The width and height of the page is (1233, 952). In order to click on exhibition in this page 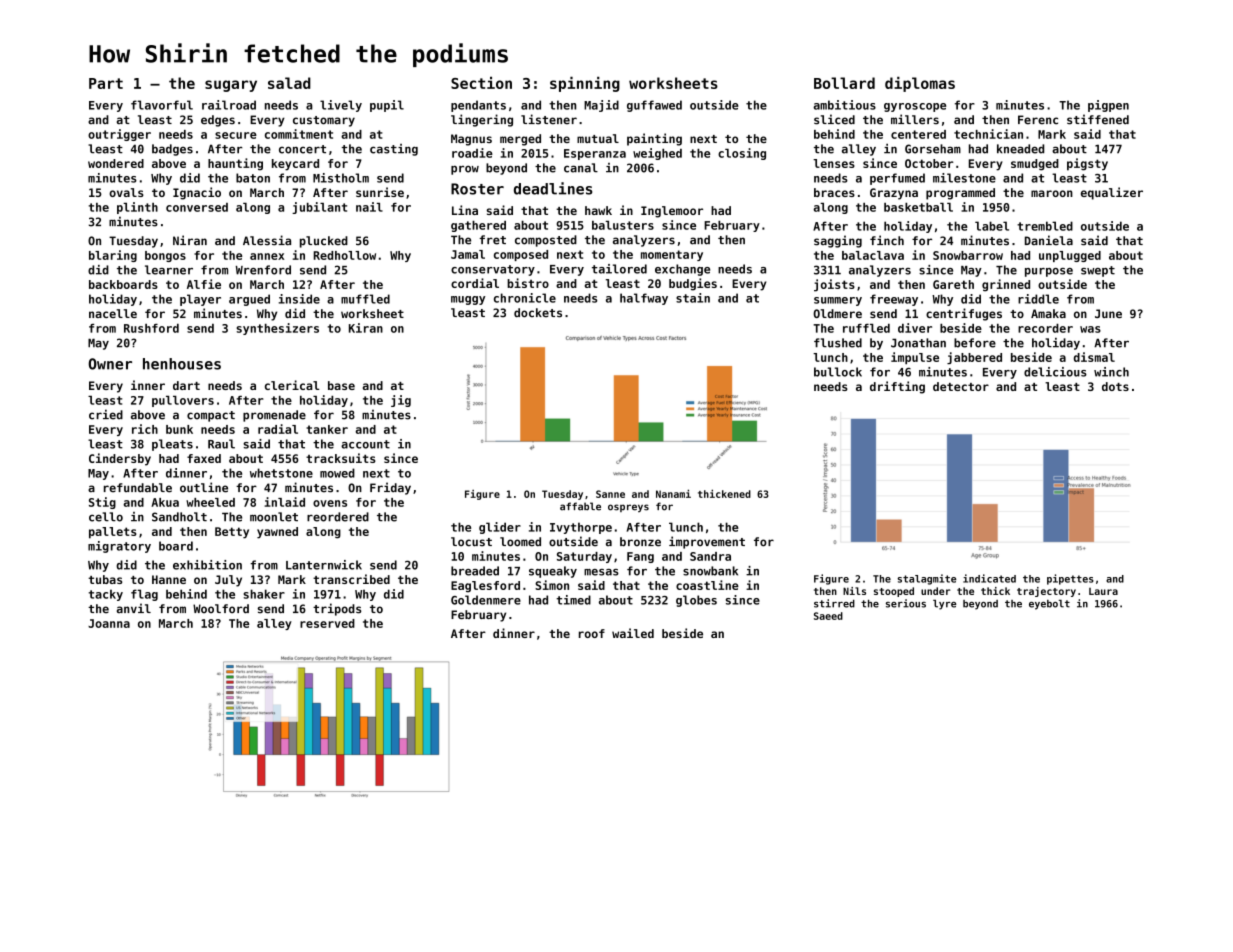, I will do `click(207, 565)`.
